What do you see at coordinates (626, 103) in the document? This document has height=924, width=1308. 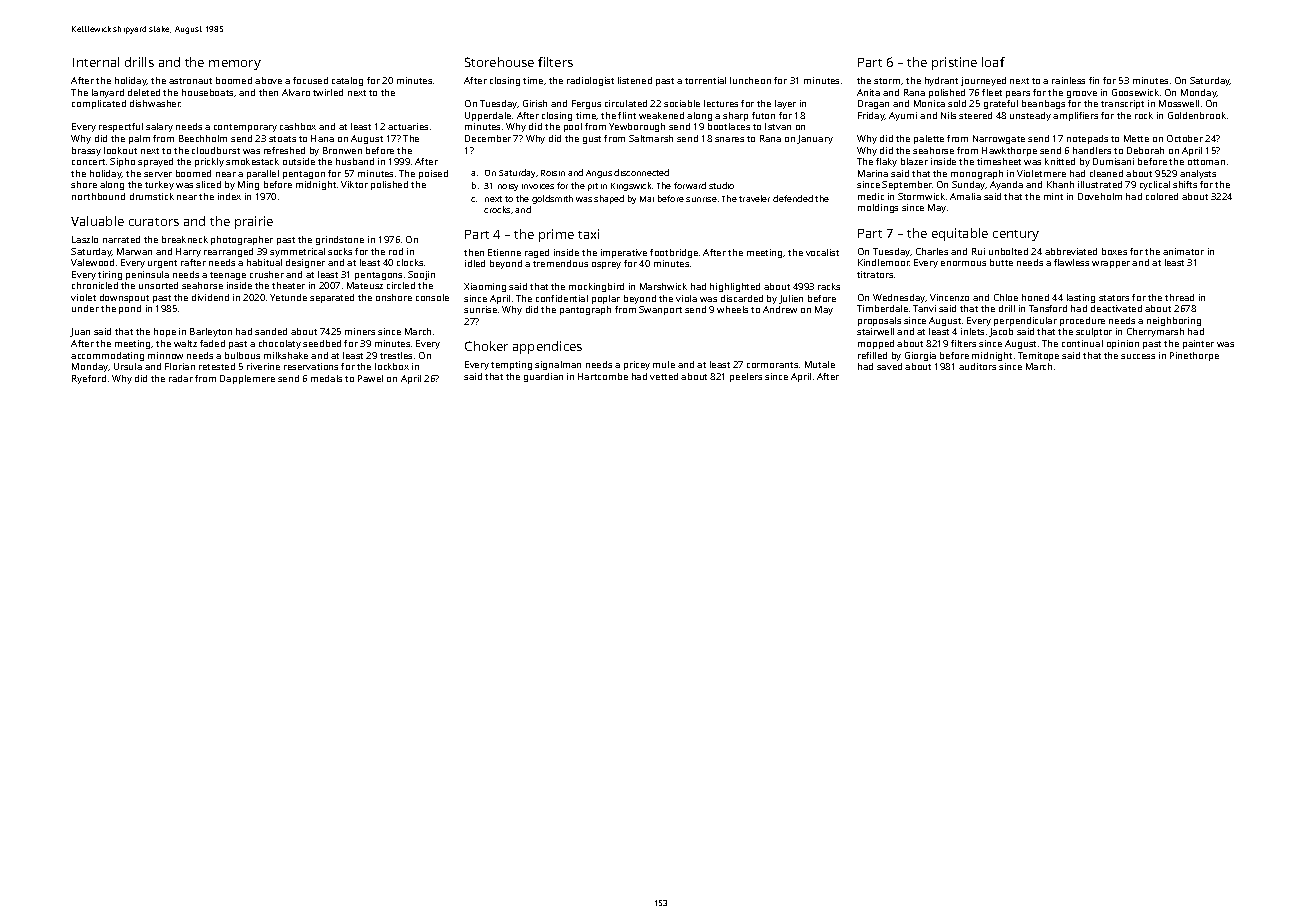 I see `circulated` at bounding box center [626, 103].
